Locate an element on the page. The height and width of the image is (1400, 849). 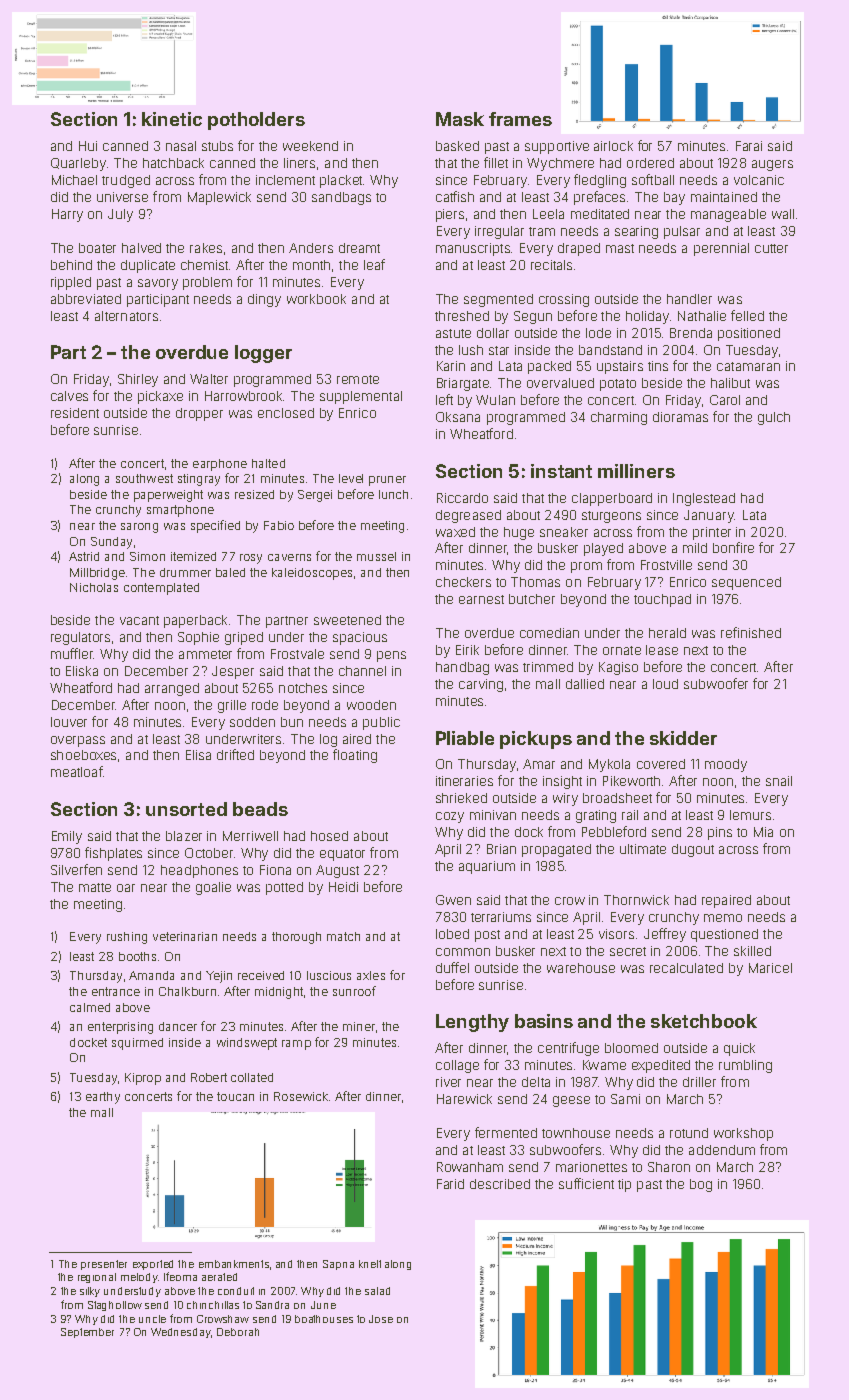
halved is located at coordinates (141, 248).
